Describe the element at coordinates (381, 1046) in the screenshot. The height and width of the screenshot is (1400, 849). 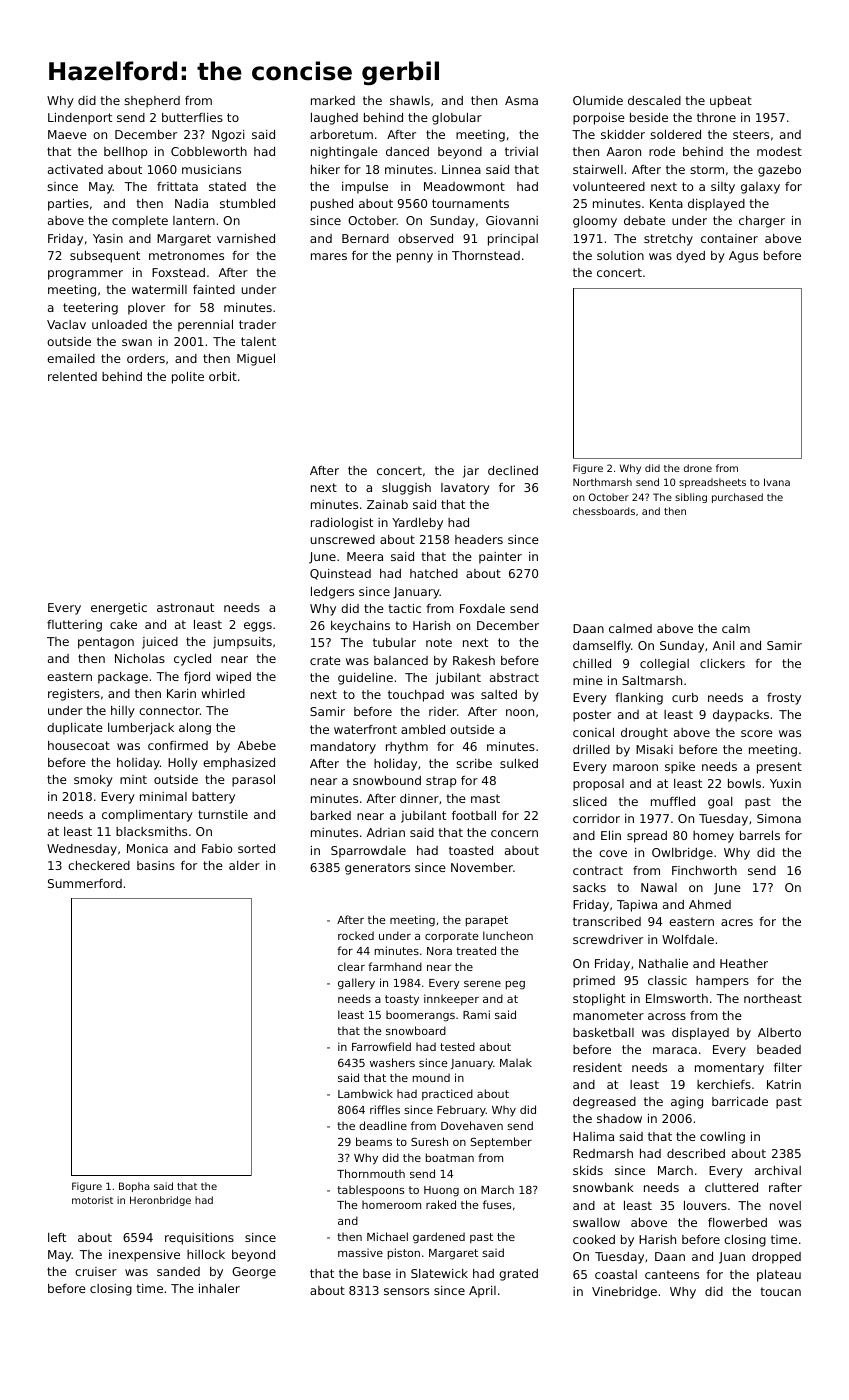
I see `Farrowfield` at that location.
